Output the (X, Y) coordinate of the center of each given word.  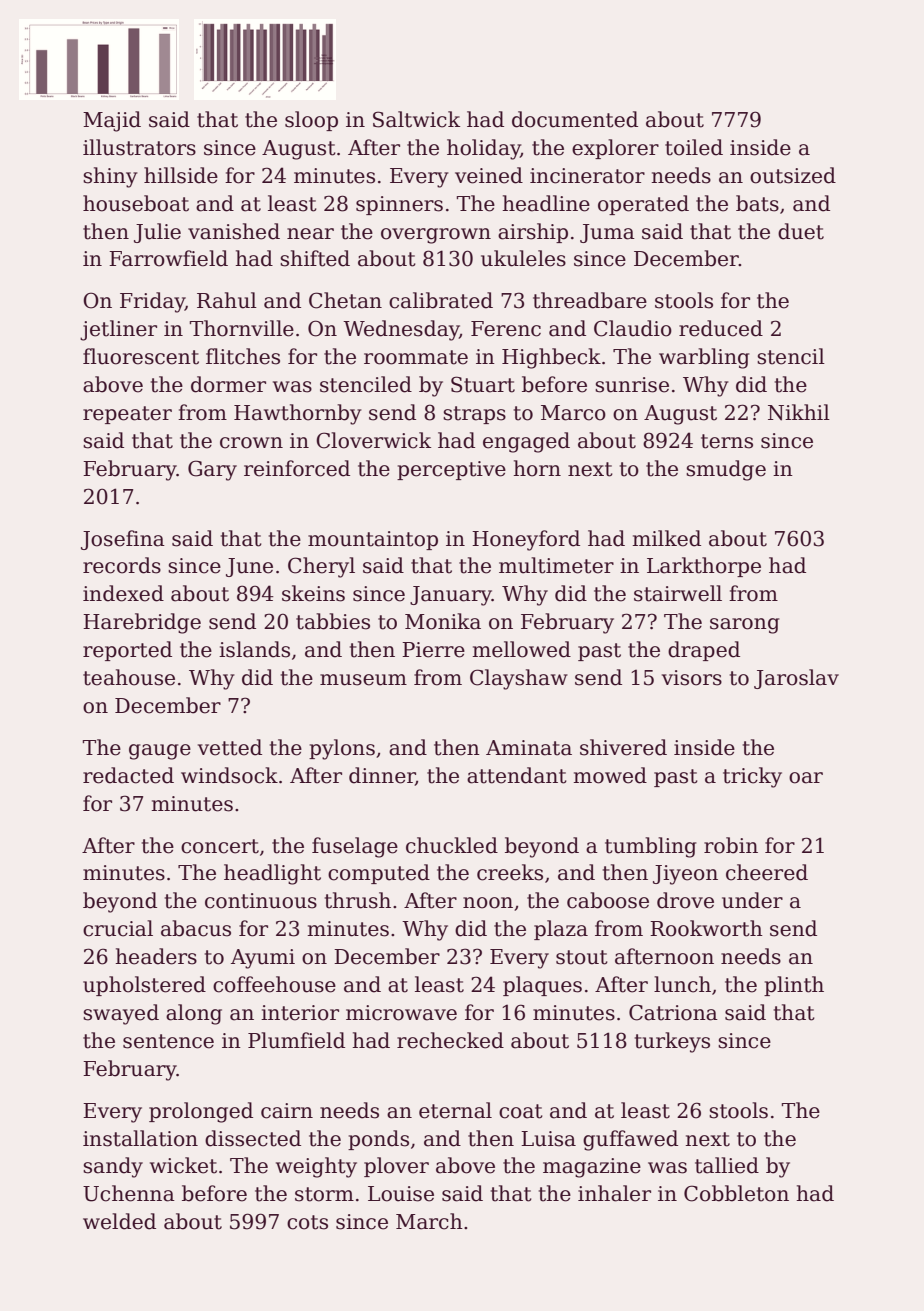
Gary (212, 470)
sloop (311, 121)
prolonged (201, 1112)
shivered (623, 747)
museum (363, 680)
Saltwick (416, 119)
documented (575, 119)
